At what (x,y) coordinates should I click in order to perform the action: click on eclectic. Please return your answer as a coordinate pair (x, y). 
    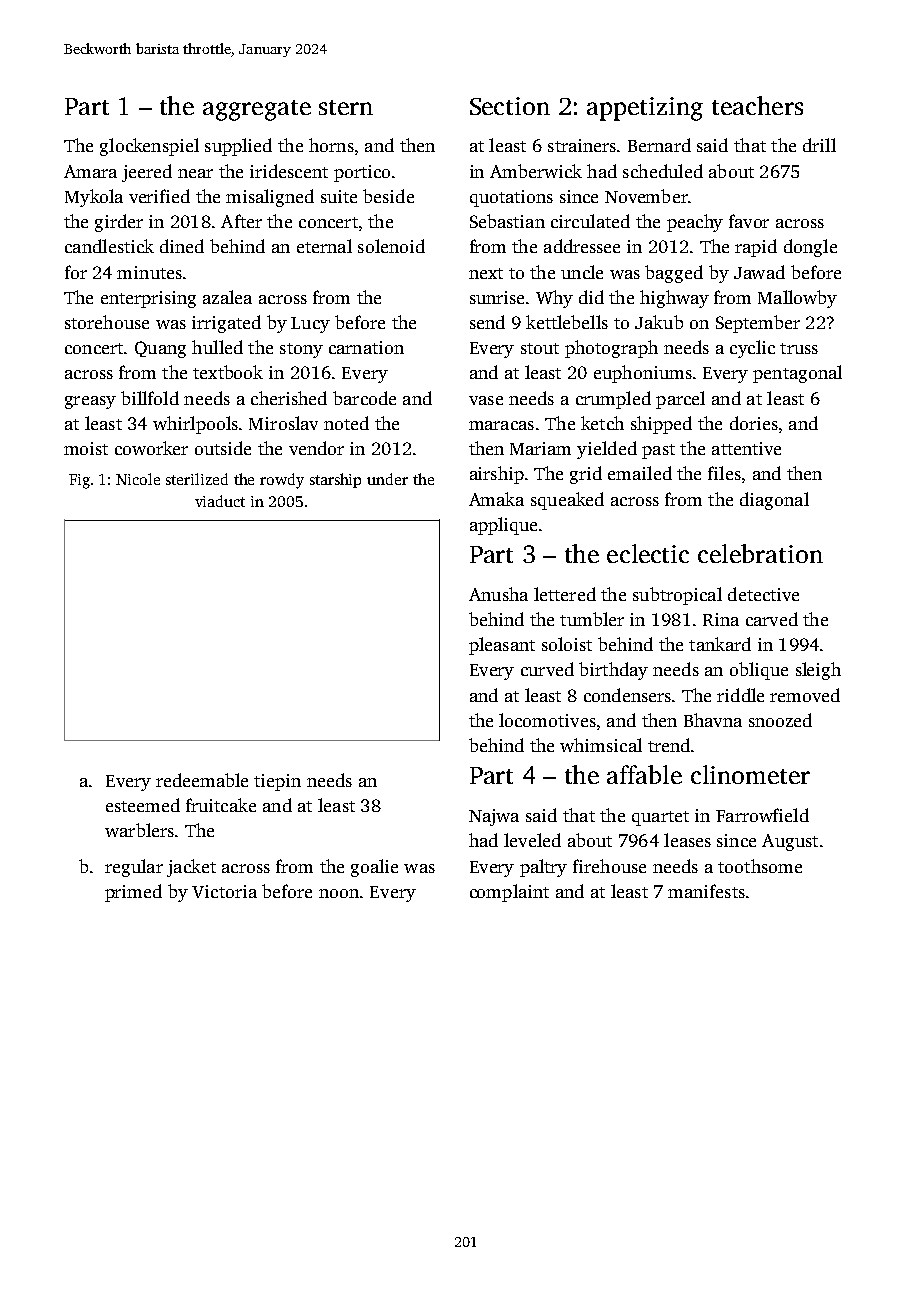
    Looking at the image, I should click on (648, 553).
